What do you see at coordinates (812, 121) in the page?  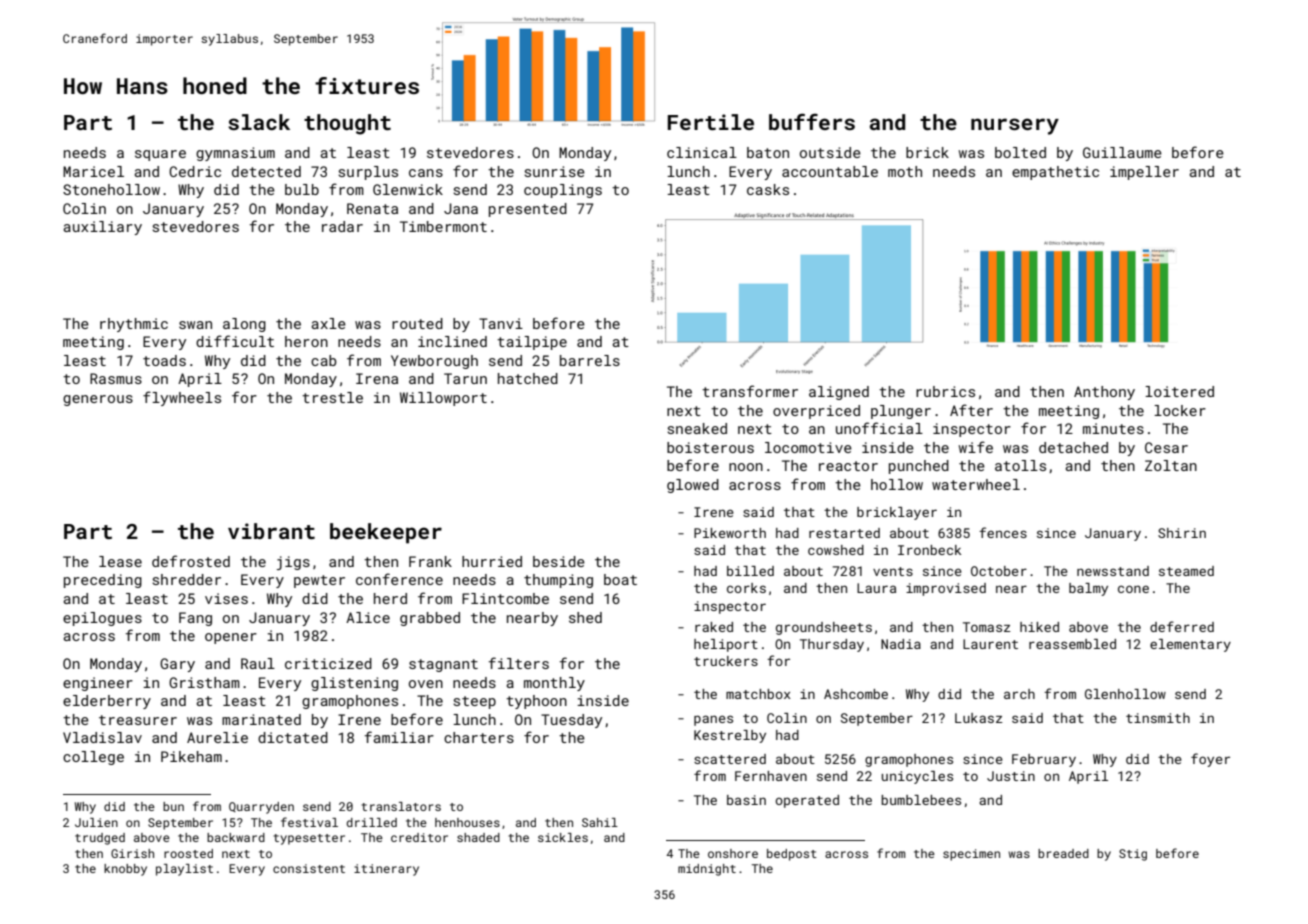 I see `buffers` at bounding box center [812, 121].
